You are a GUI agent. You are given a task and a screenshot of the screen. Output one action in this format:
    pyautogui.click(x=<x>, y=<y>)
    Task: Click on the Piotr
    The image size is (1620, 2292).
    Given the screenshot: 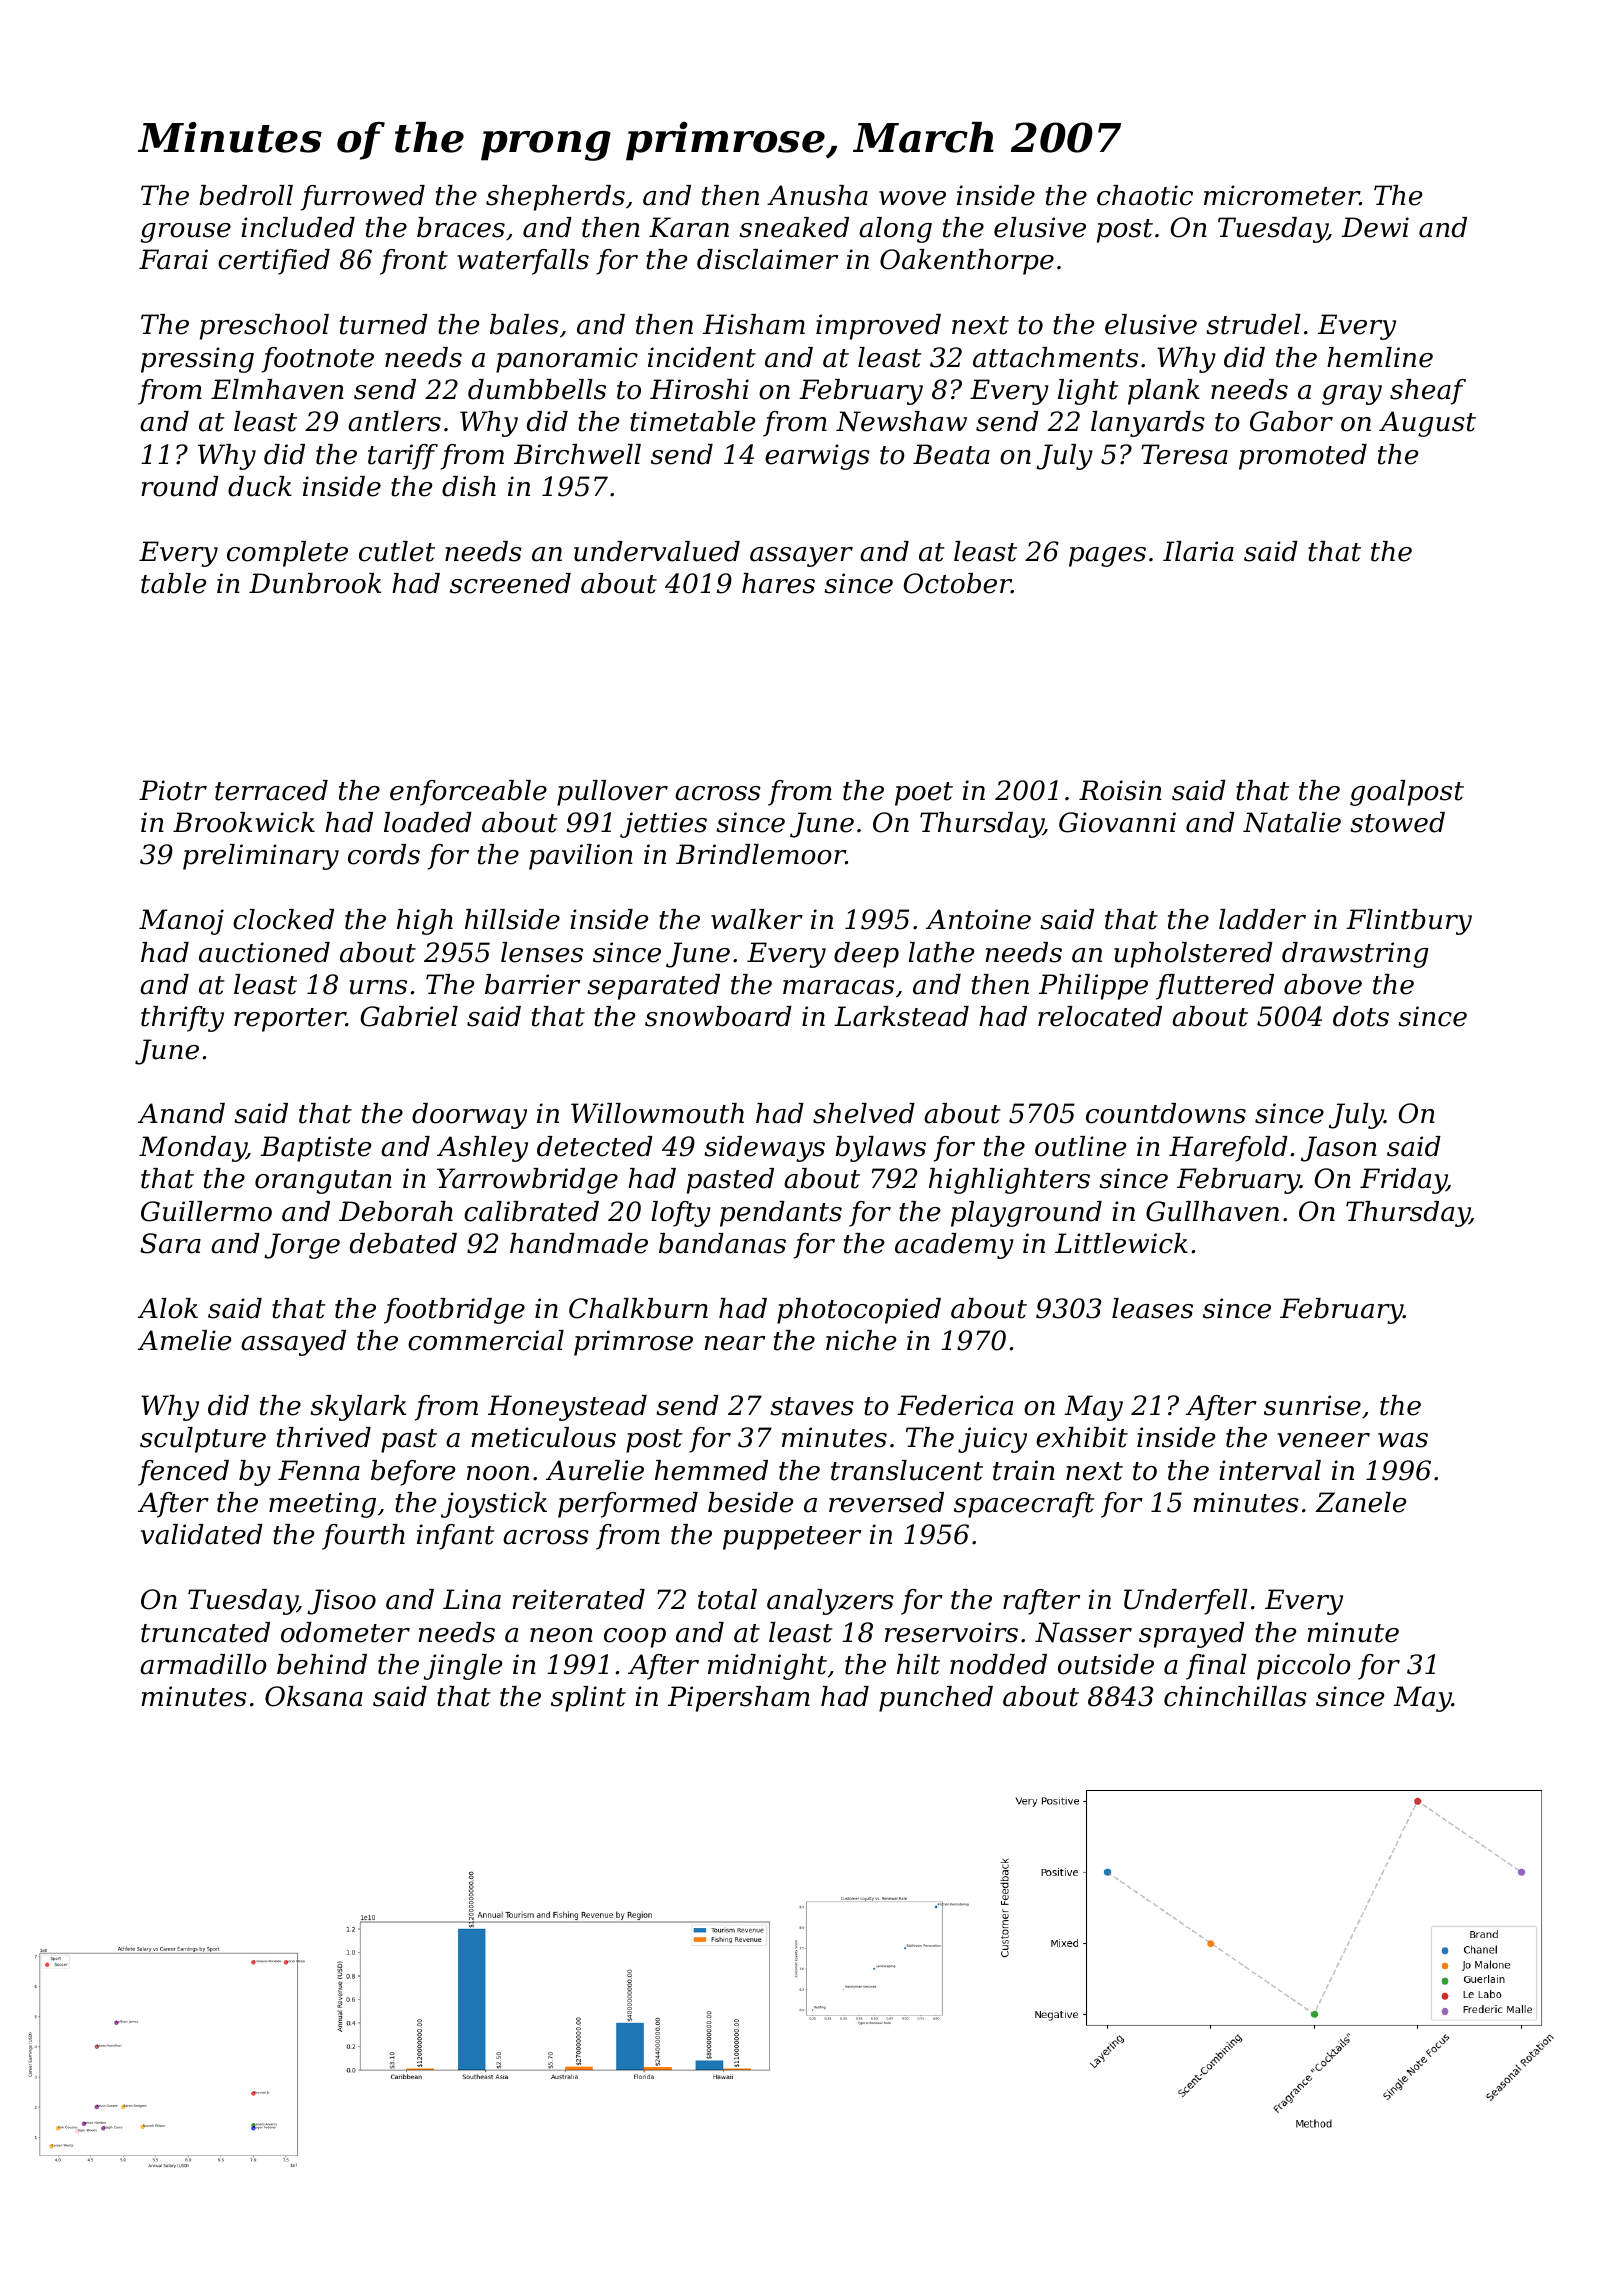 What is the action you would take?
    pyautogui.click(x=173, y=790)
